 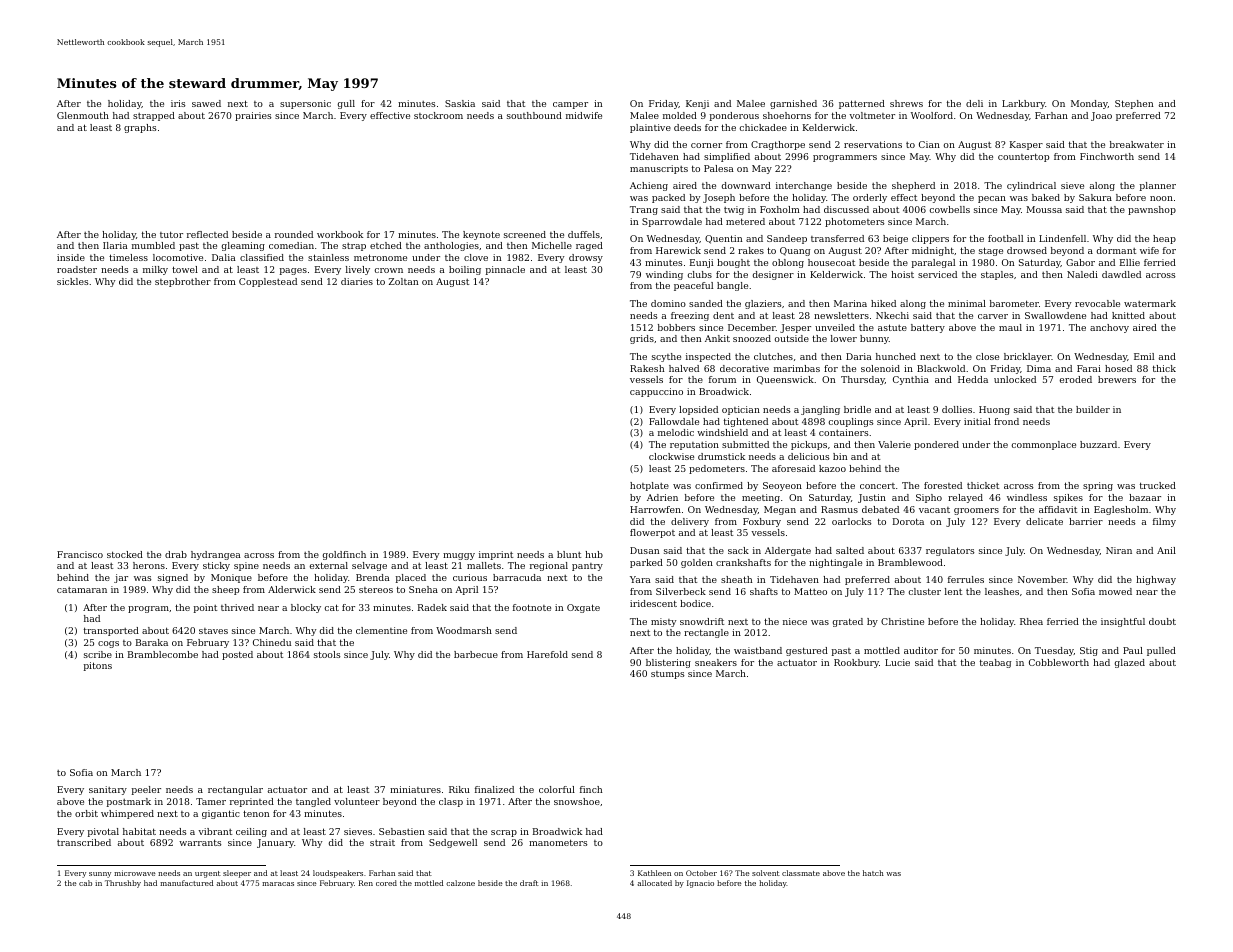 What do you see at coordinates (1089, 104) in the screenshot?
I see `Monday` at bounding box center [1089, 104].
